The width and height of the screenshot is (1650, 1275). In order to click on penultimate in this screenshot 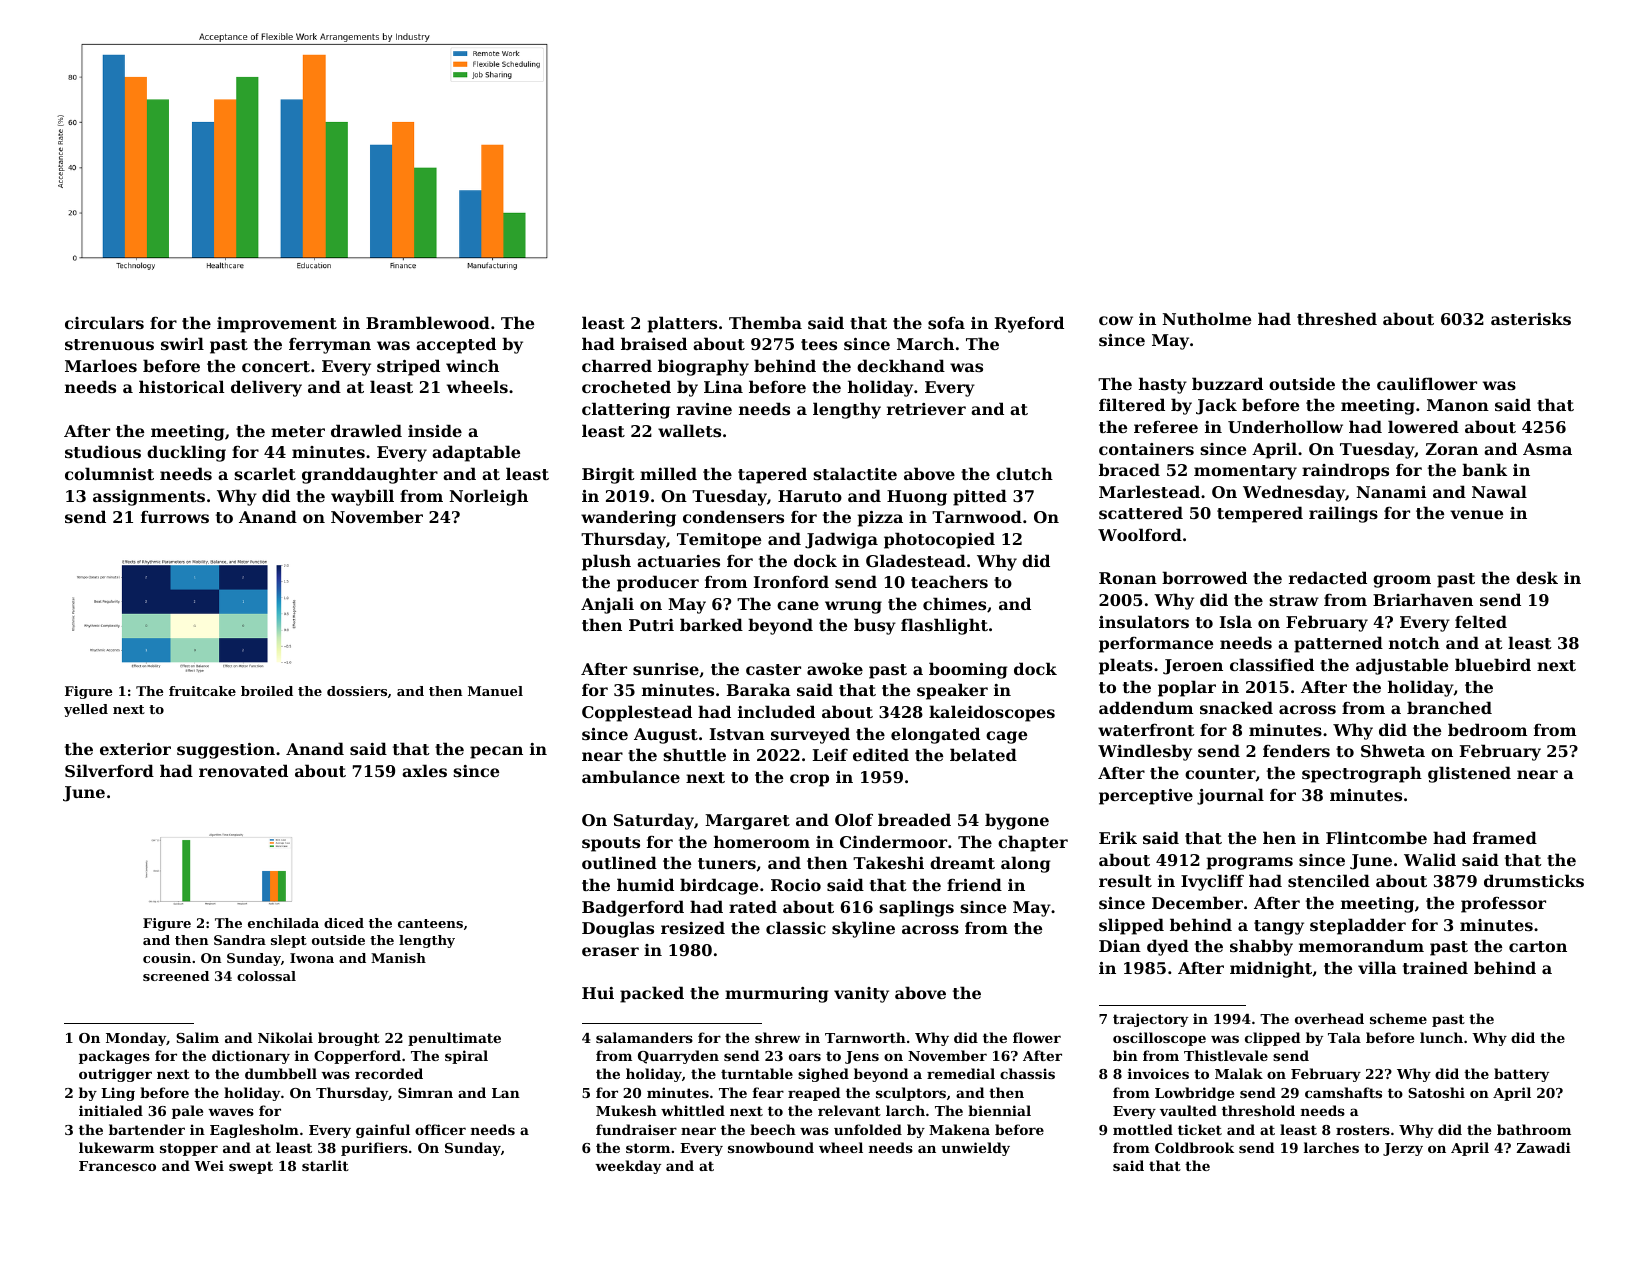, I will do `click(454, 1039)`.
